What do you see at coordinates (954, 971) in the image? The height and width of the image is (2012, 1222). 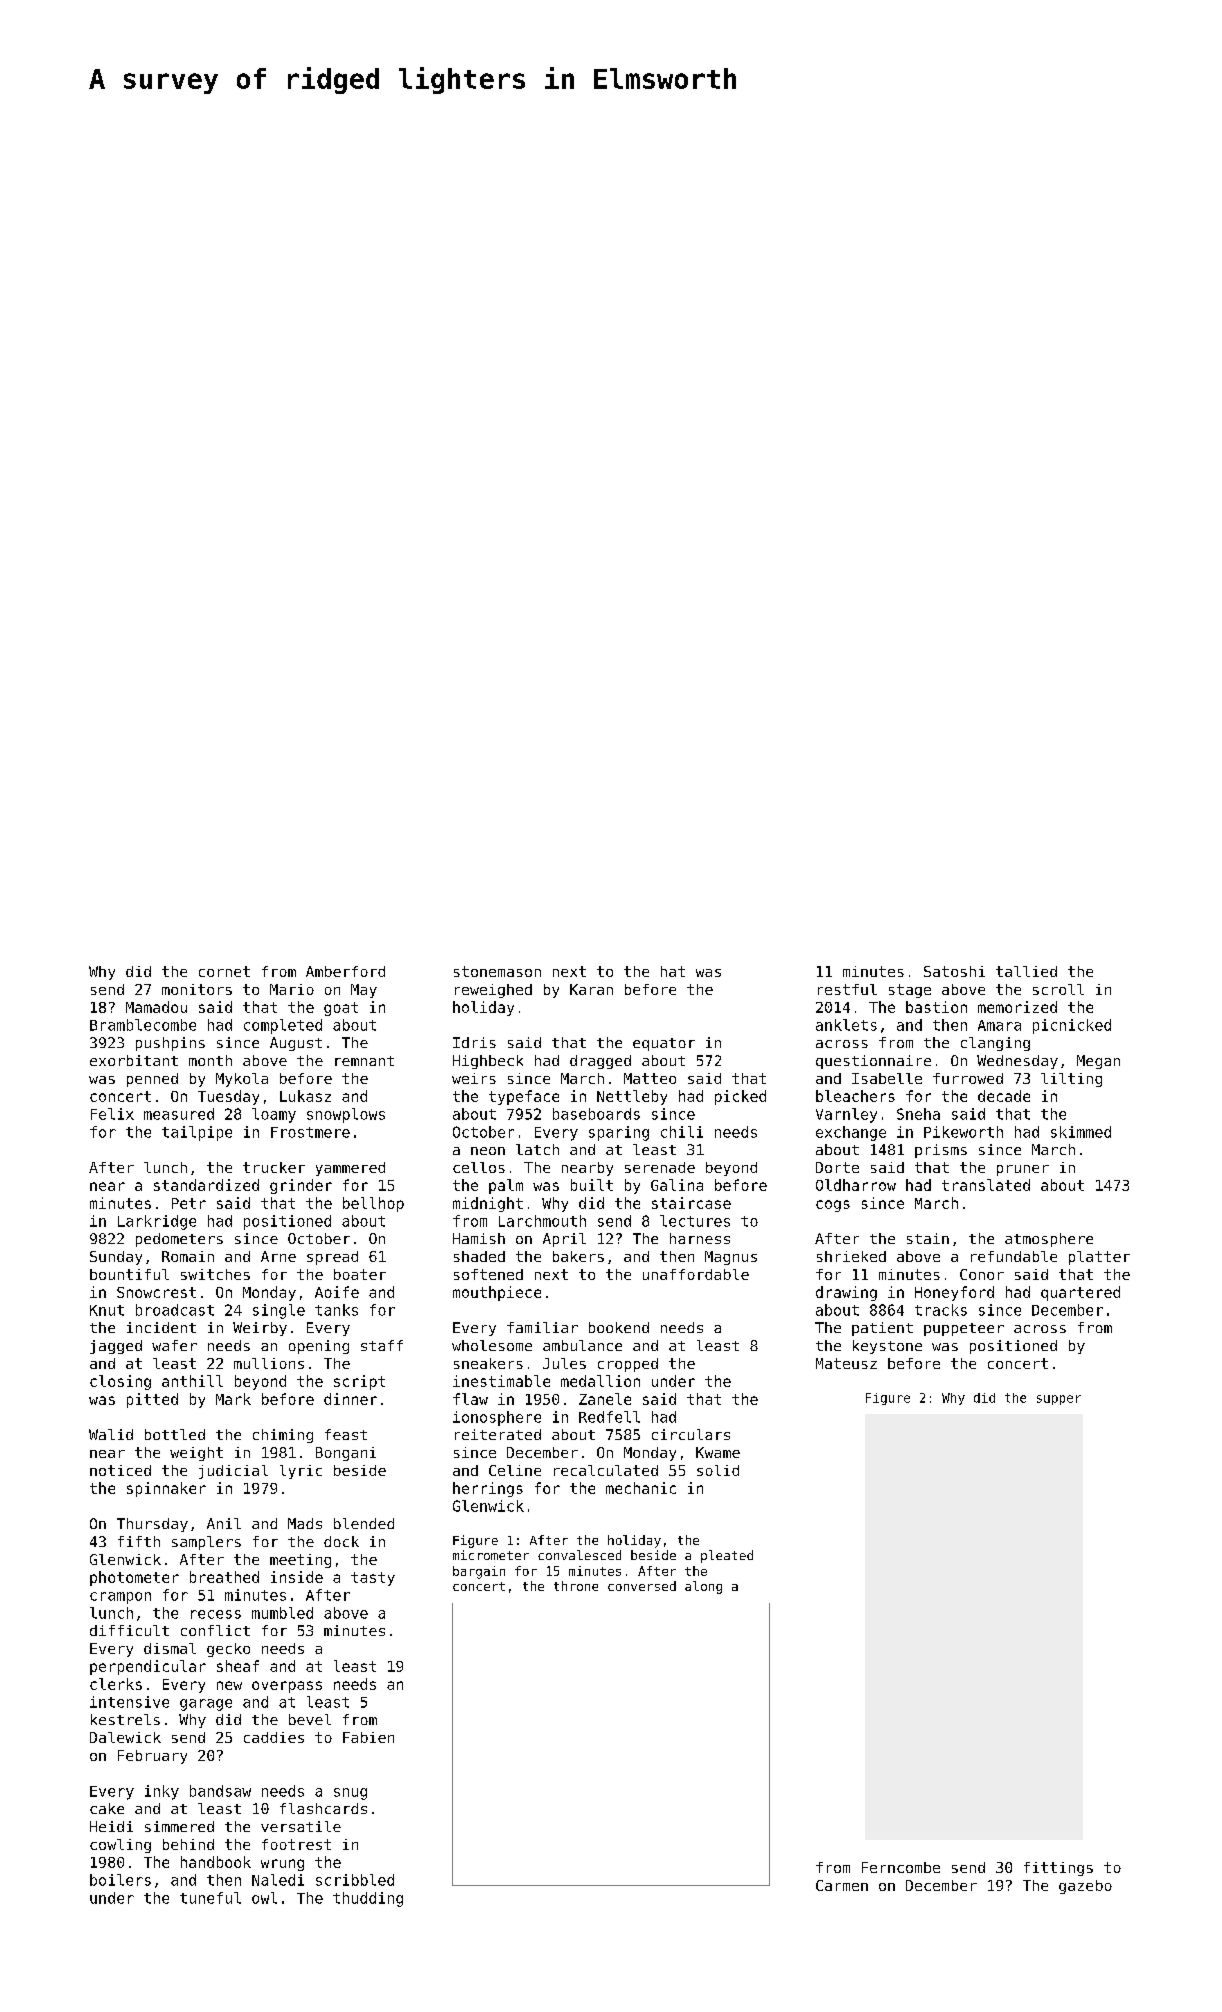 I see `Satoshi` at bounding box center [954, 971].
